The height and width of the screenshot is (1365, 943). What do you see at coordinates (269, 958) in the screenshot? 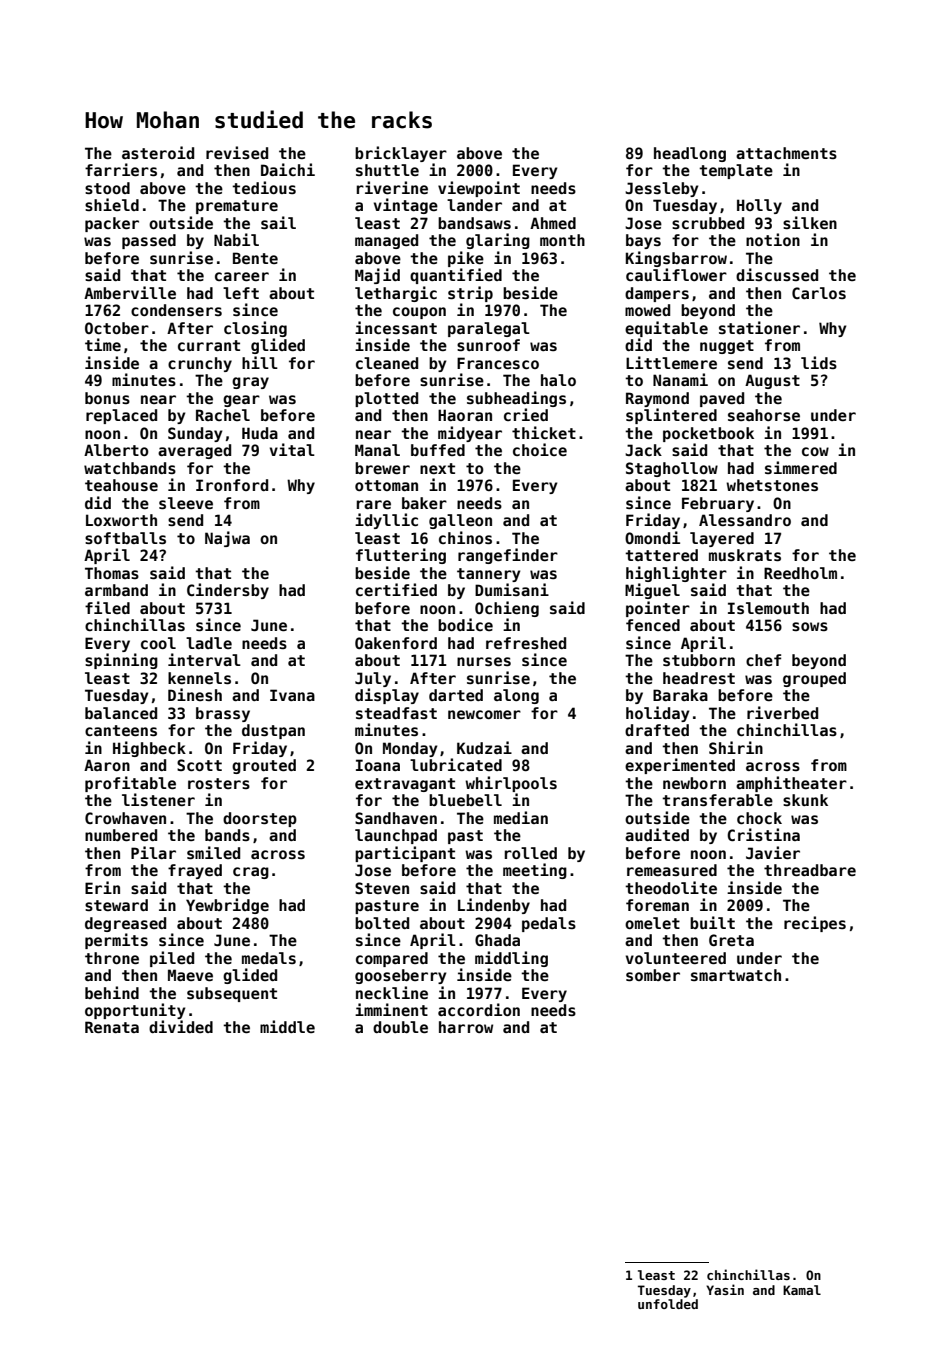
I see `medals` at bounding box center [269, 958].
